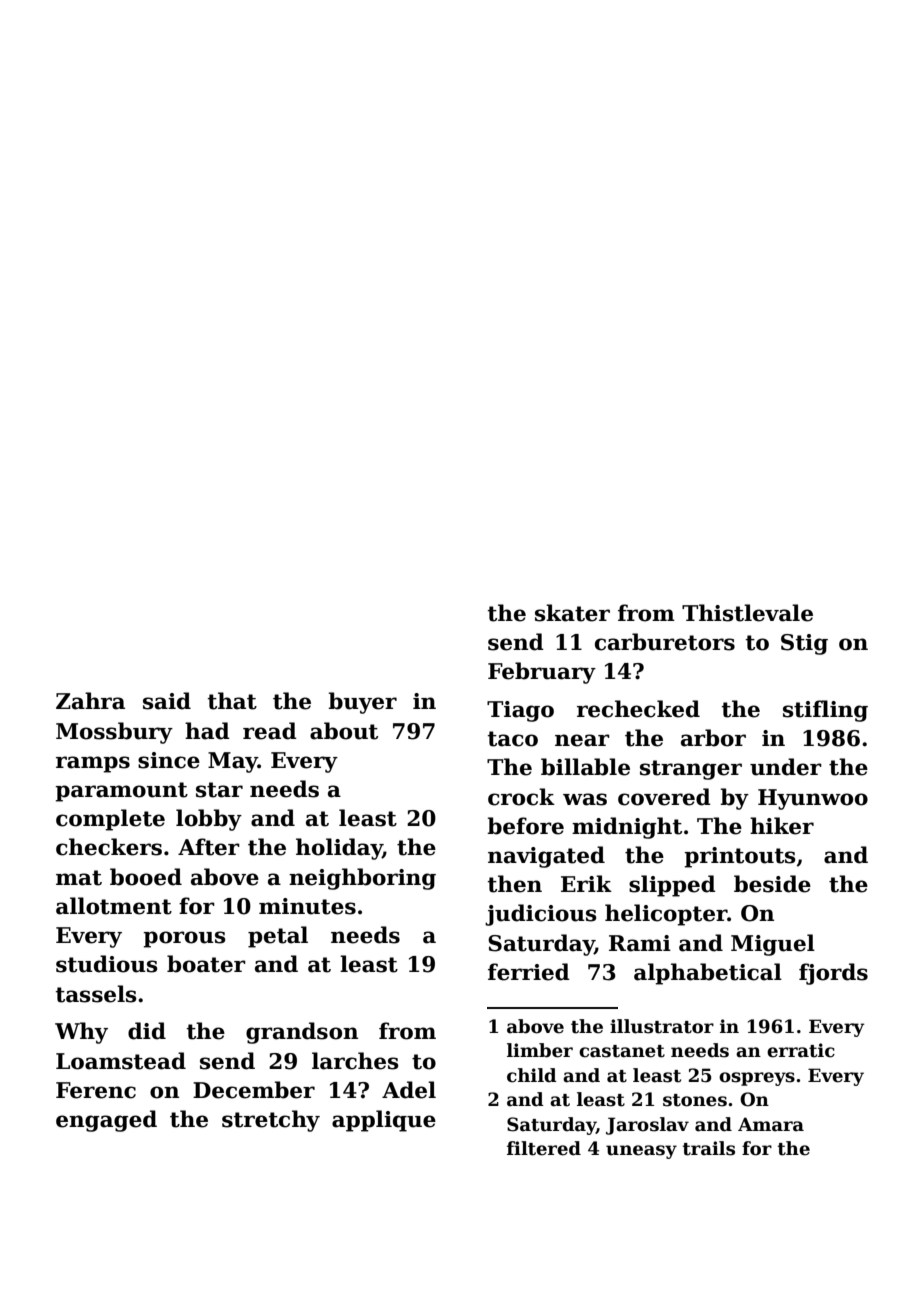  Describe the element at coordinates (271, 1121) in the document. I see `stretchy` at that location.
